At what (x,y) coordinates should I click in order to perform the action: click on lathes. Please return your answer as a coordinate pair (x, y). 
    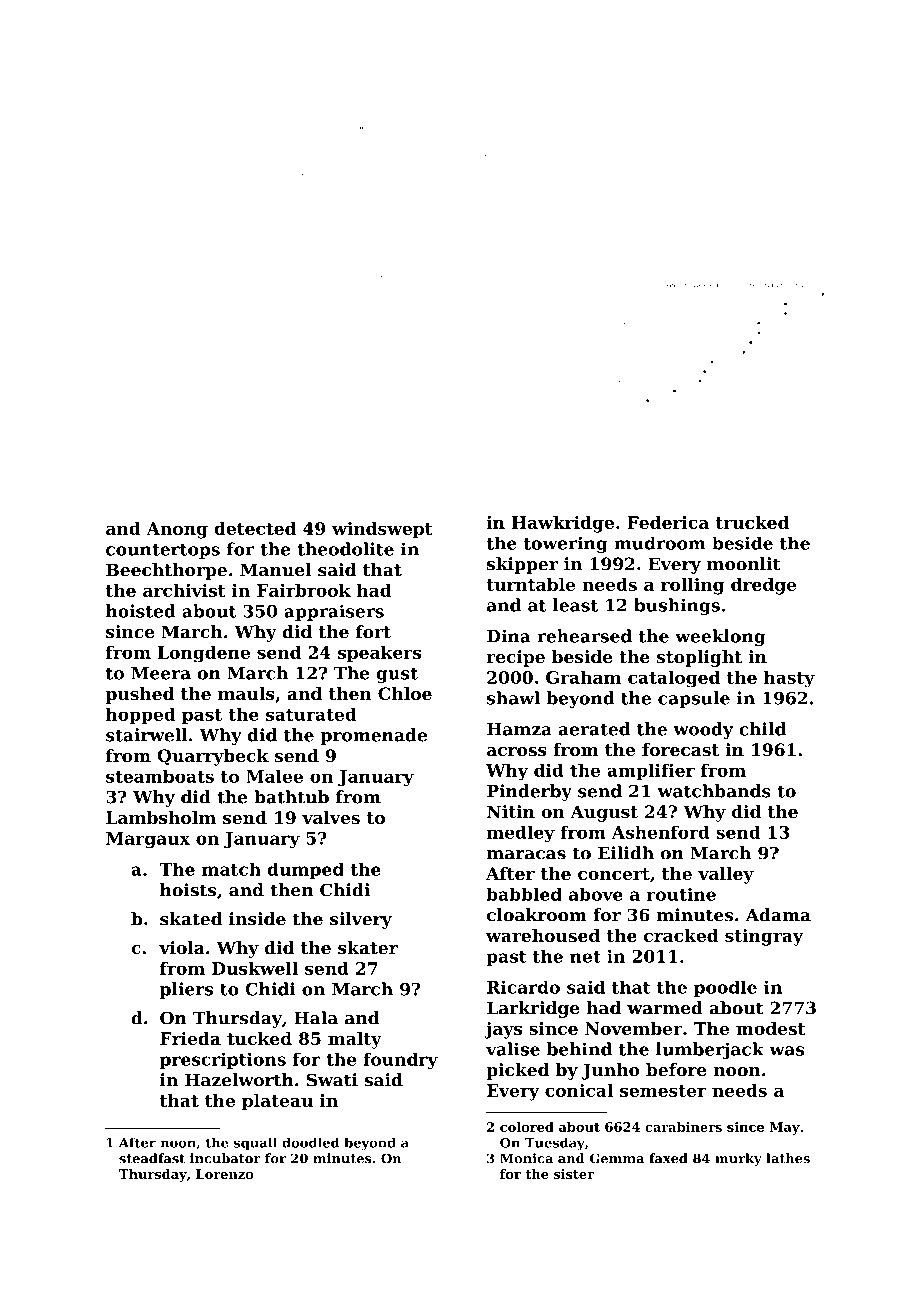
    Looking at the image, I should click on (788, 1158).
